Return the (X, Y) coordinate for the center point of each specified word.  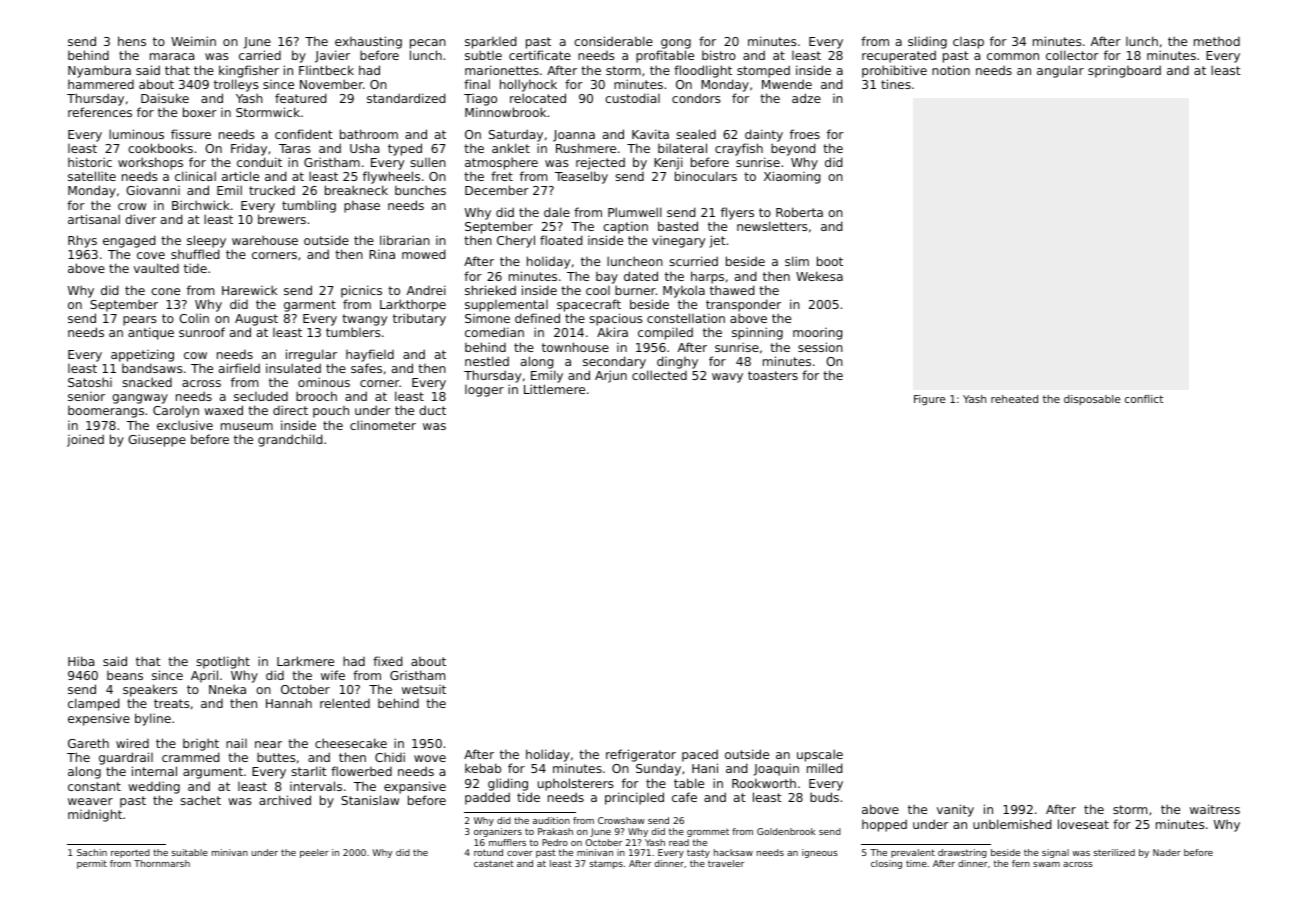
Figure (929, 400)
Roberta (799, 212)
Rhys (82, 241)
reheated (1014, 399)
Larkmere (305, 661)
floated (561, 240)
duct (432, 410)
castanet (494, 863)
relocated (538, 98)
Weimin (193, 41)
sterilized (1114, 852)
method (1217, 41)
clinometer (383, 425)
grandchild (290, 440)
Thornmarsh (162, 863)
